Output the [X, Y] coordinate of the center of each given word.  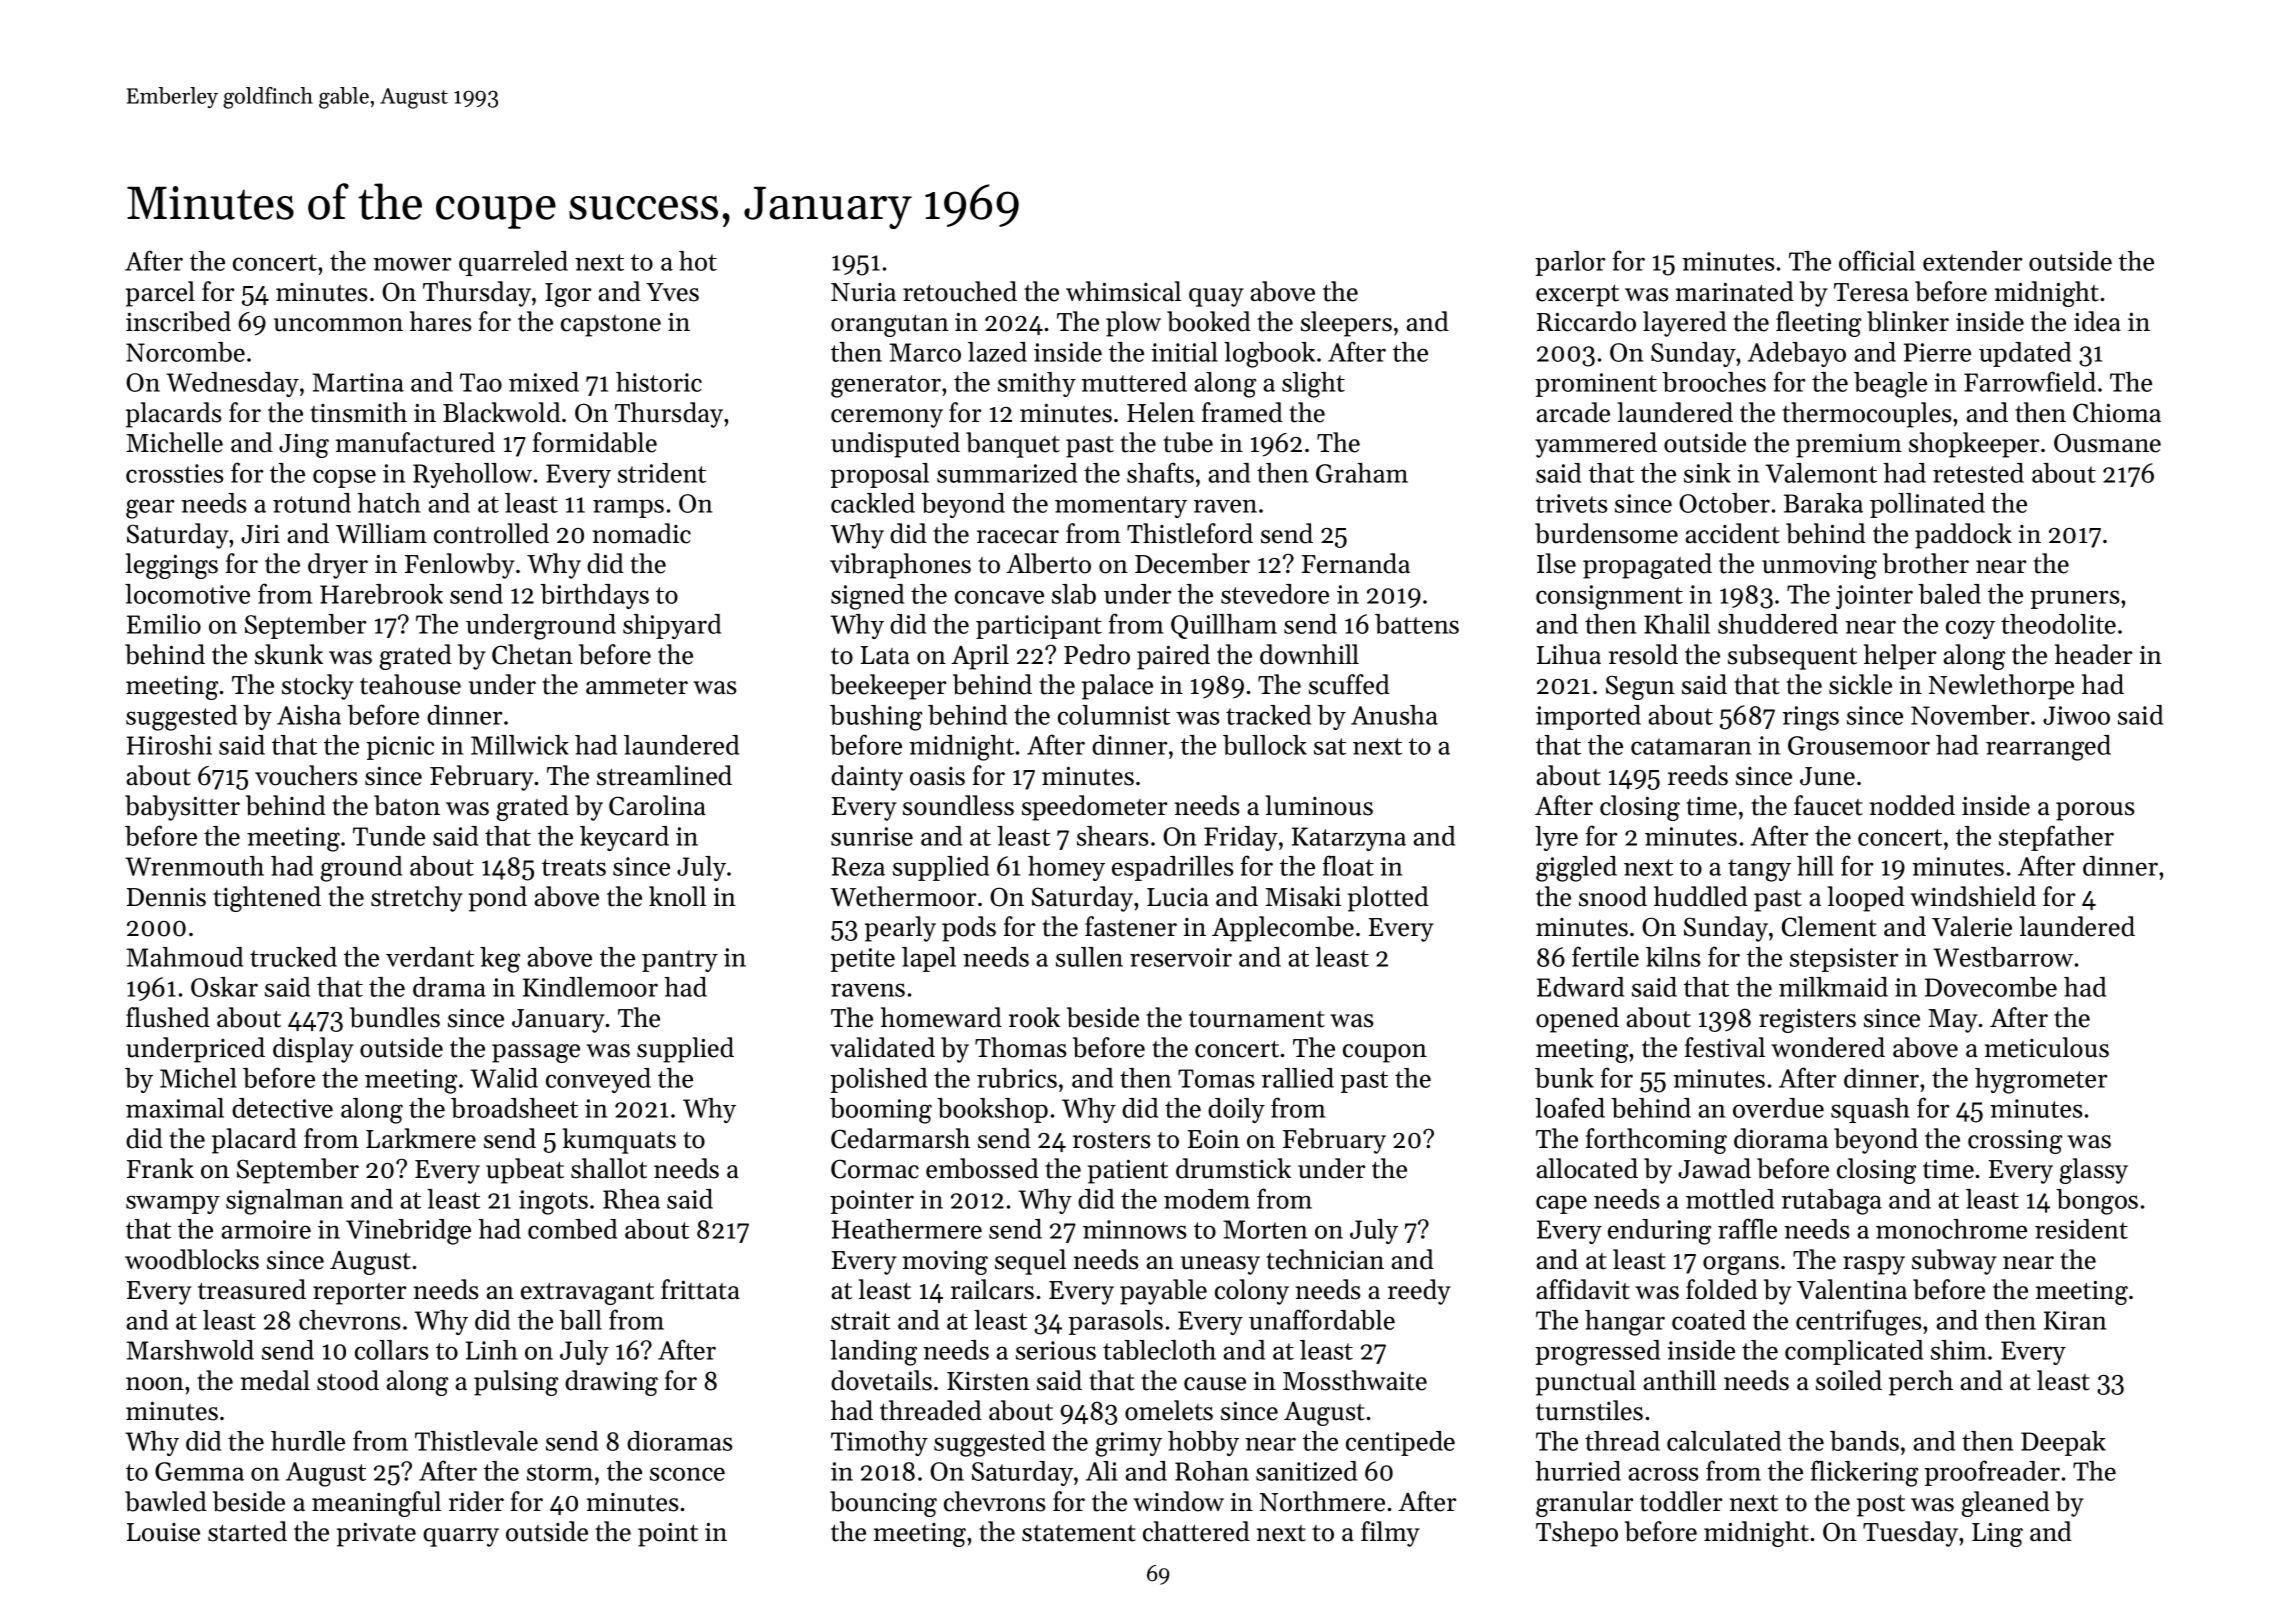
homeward [941, 1017]
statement [1079, 1533]
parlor [1570, 263]
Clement [1829, 926]
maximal [175, 1108]
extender [1973, 261]
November [1970, 715]
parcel [160, 294]
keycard [624, 838]
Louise [163, 1532]
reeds [1698, 775]
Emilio [164, 624]
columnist [1114, 715]
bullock [1265, 745]
